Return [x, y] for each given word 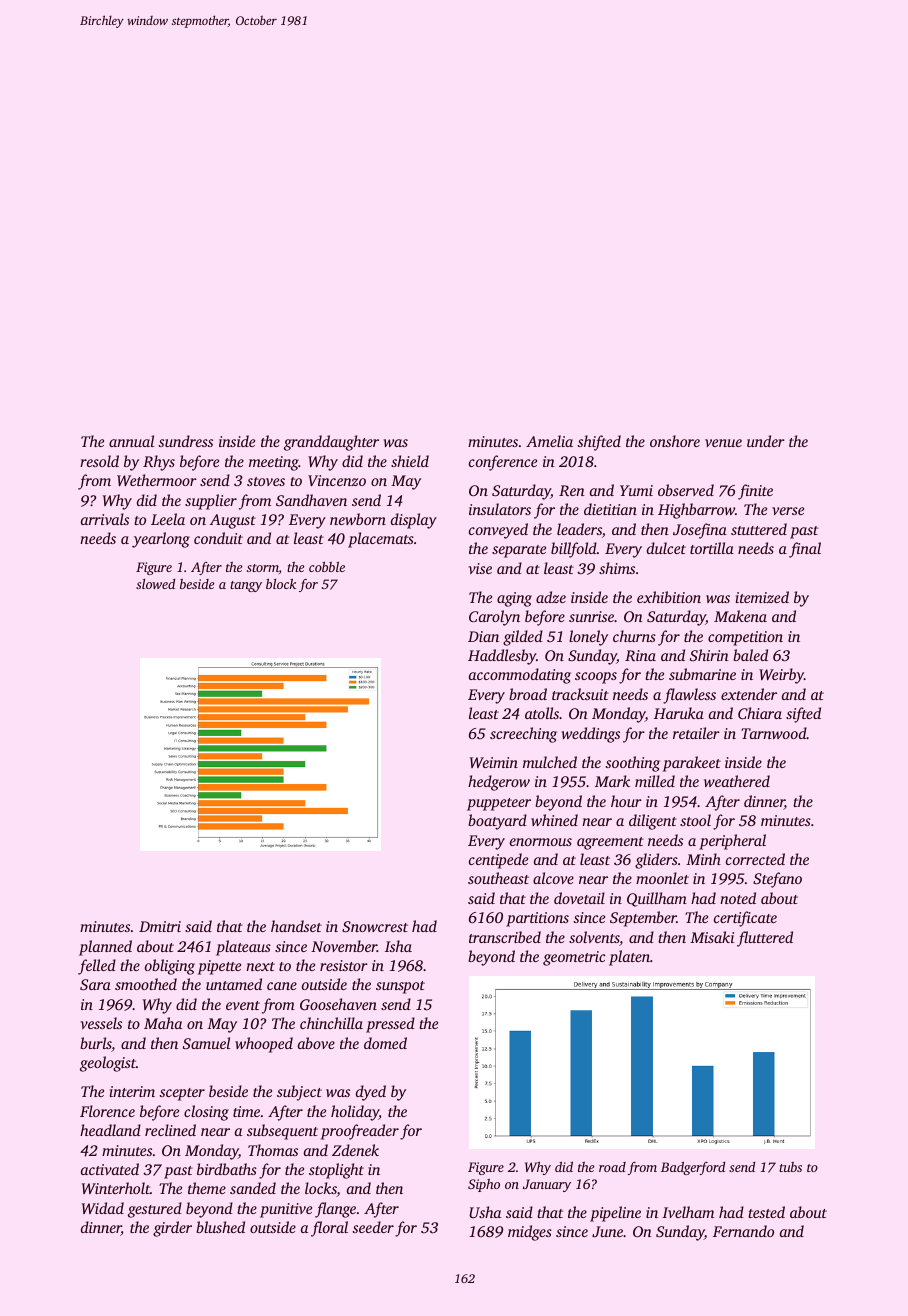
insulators [500, 509]
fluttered [765, 939]
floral [329, 1229]
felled [97, 967]
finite [755, 492]
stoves [266, 481]
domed [385, 1043]
